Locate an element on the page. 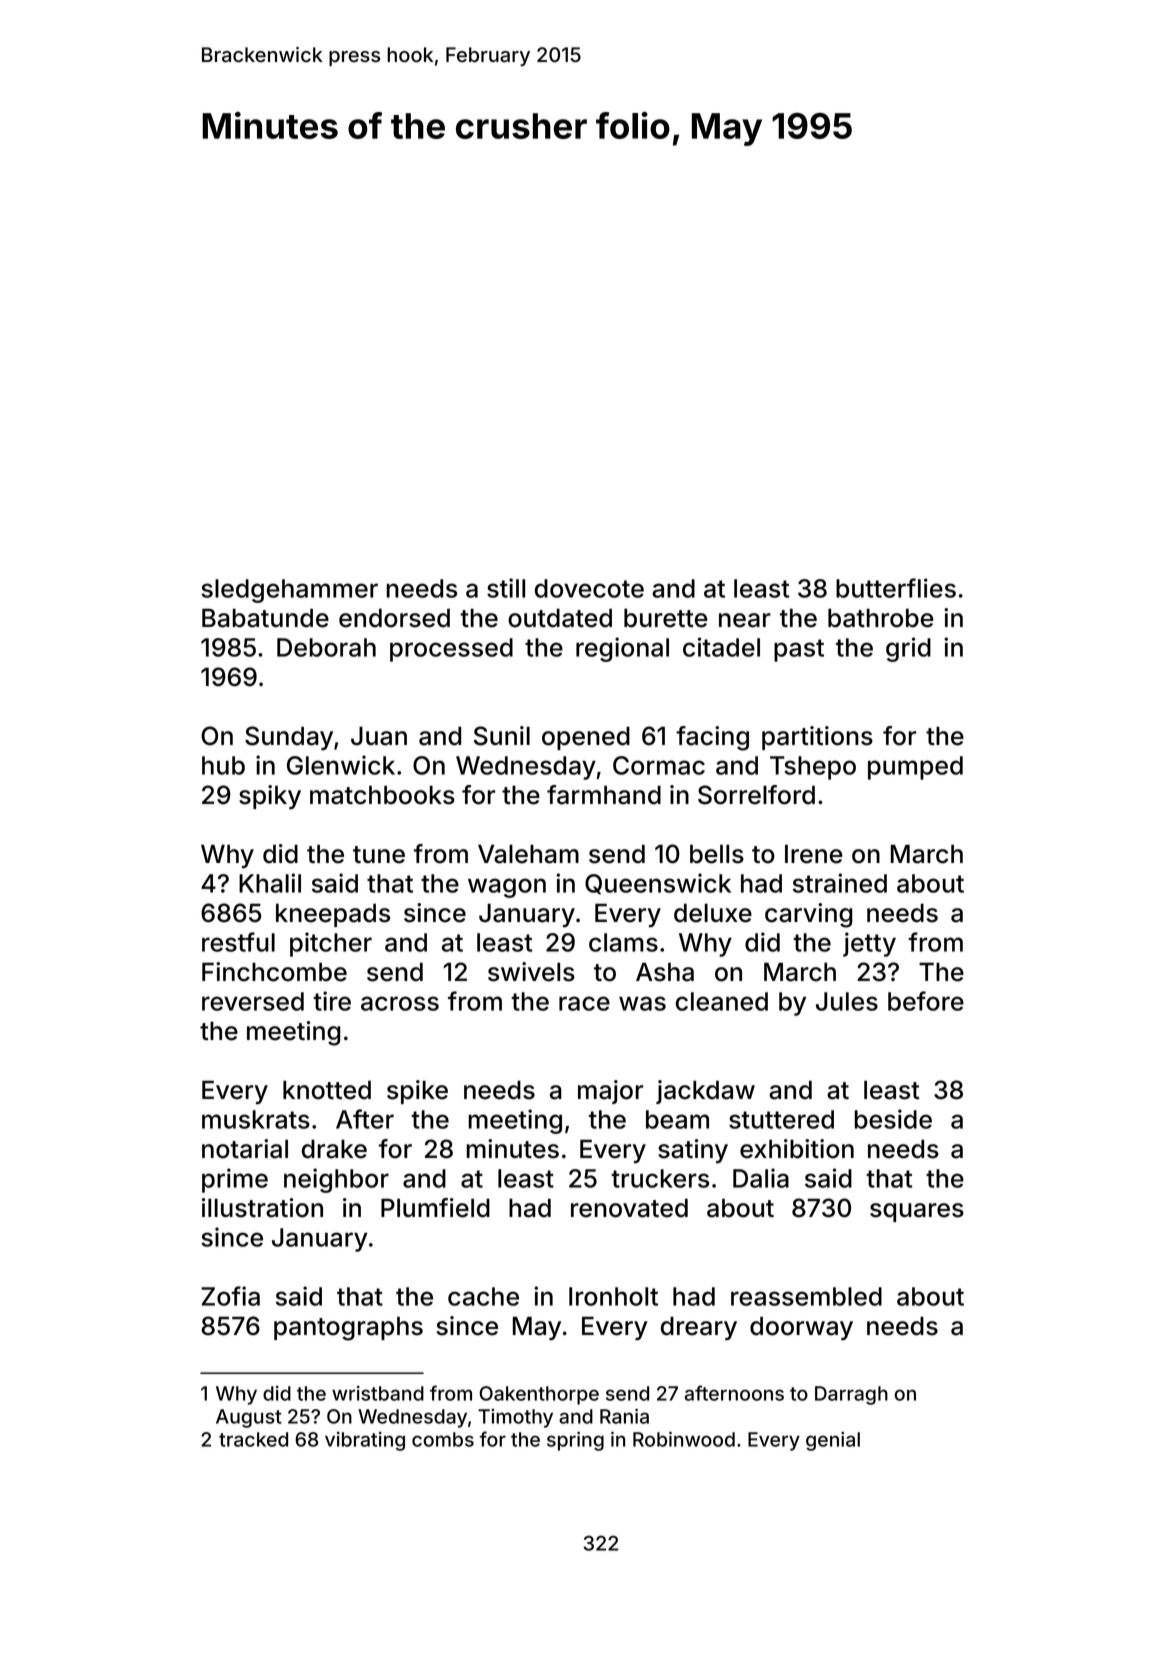  squares is located at coordinates (917, 1212).
